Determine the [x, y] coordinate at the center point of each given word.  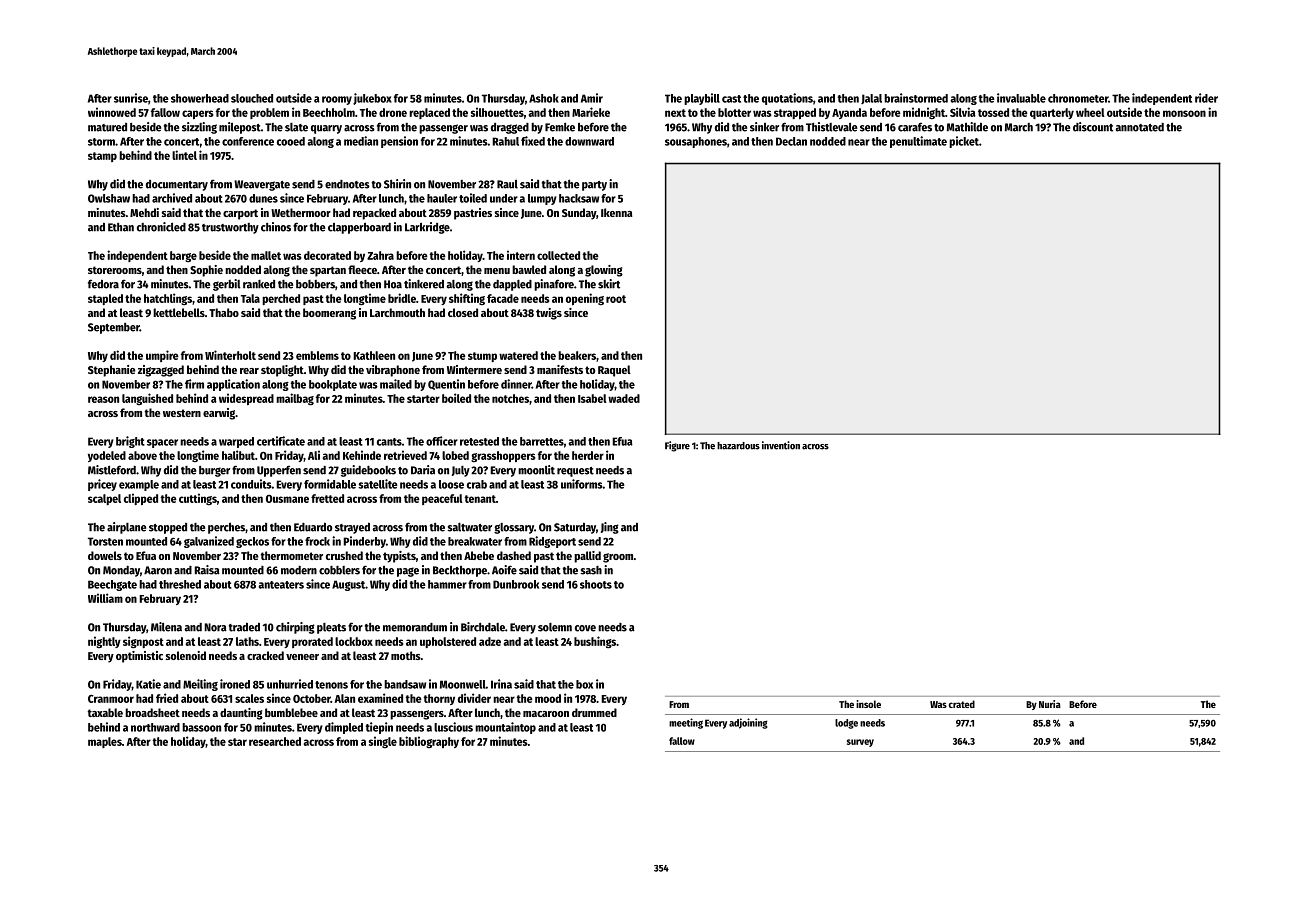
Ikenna [616, 212]
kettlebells [179, 312]
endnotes [347, 184]
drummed [594, 712]
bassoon [201, 727]
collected [558, 255]
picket [964, 142]
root [616, 299]
